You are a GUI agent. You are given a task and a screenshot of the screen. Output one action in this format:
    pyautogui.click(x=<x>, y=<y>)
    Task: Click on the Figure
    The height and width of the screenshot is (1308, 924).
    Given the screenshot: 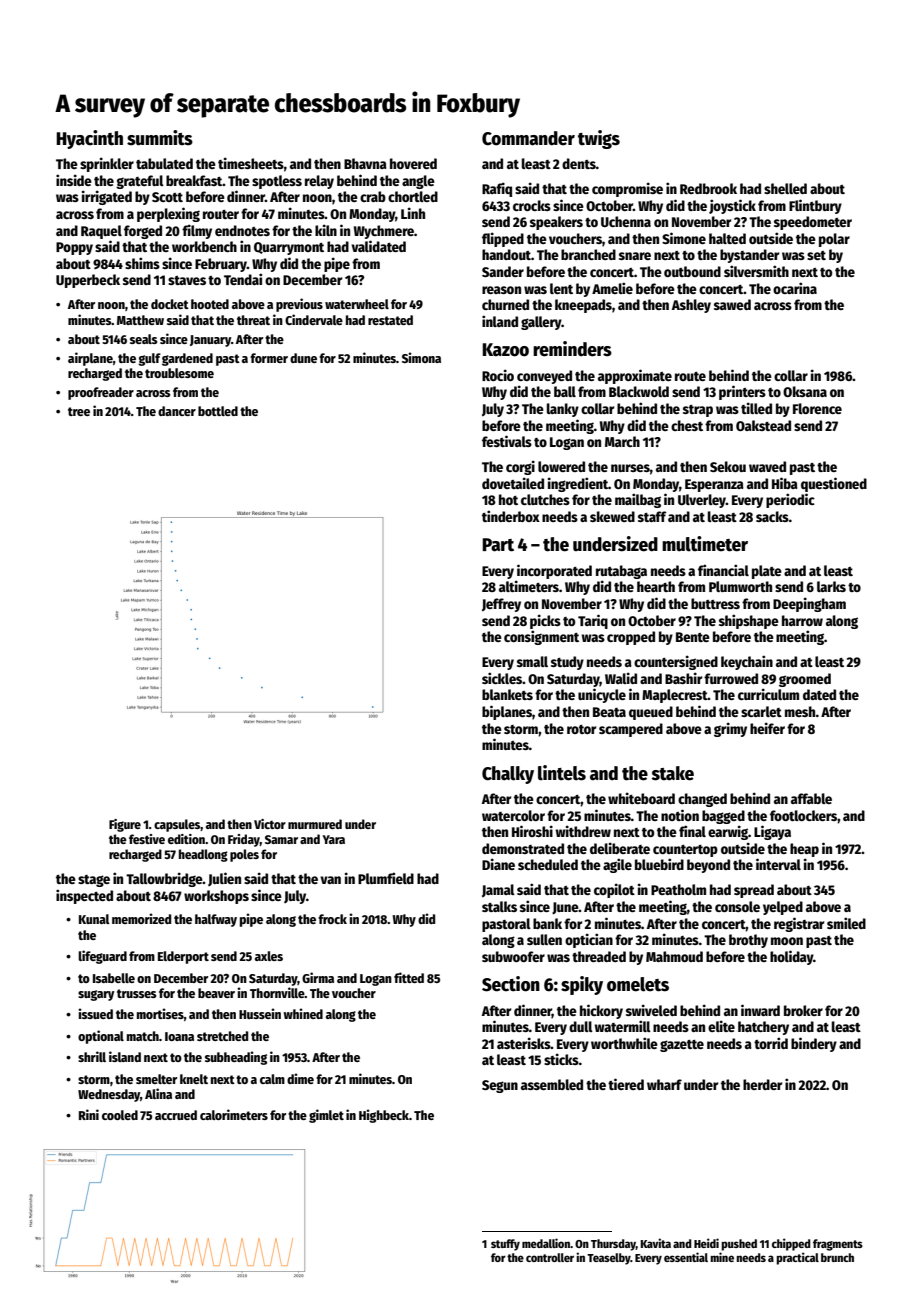 What is the action you would take?
    pyautogui.click(x=125, y=825)
